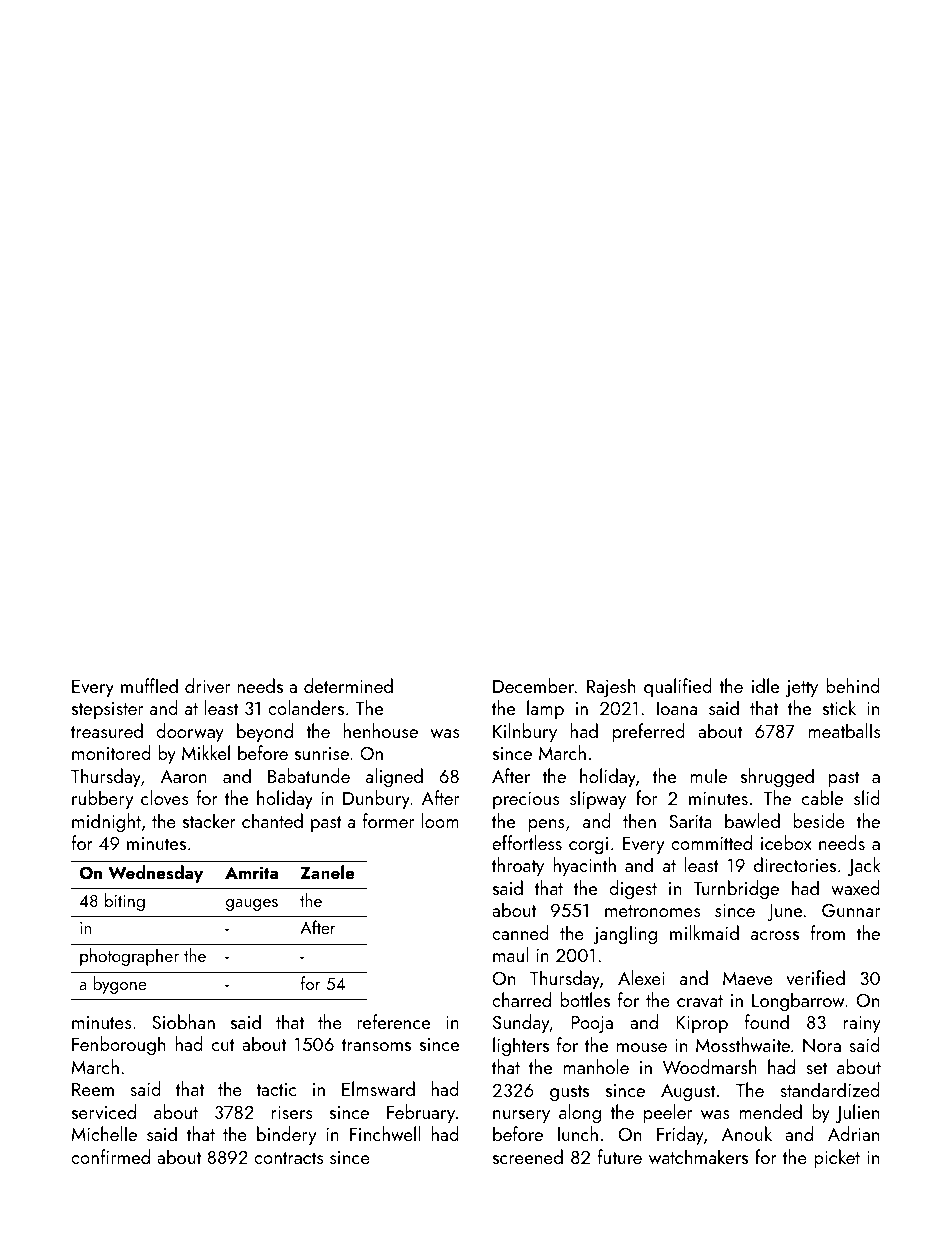  What do you see at coordinates (149, 685) in the screenshot?
I see `muffled` at bounding box center [149, 685].
